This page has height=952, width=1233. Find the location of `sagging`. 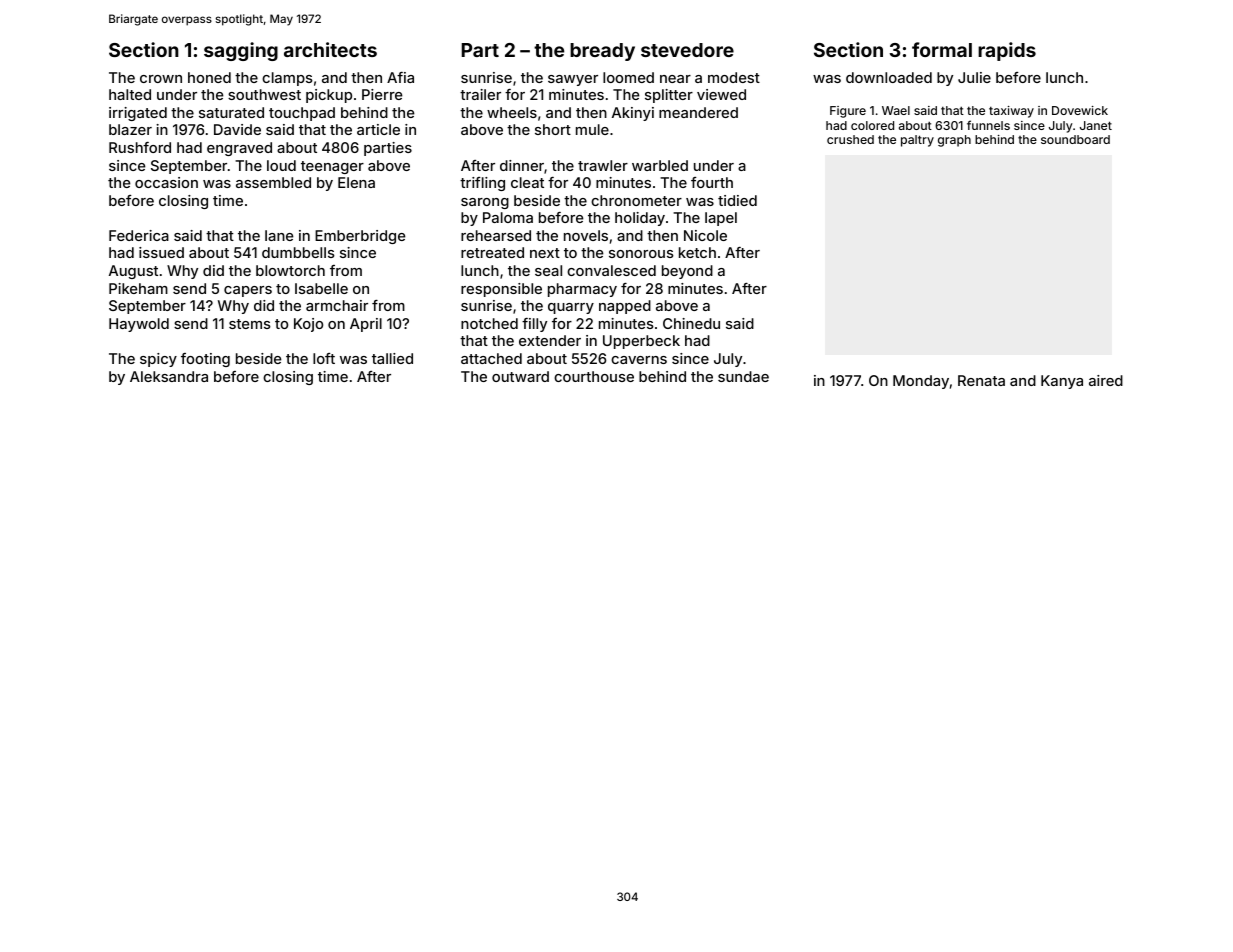

sagging is located at coordinates (241, 51).
